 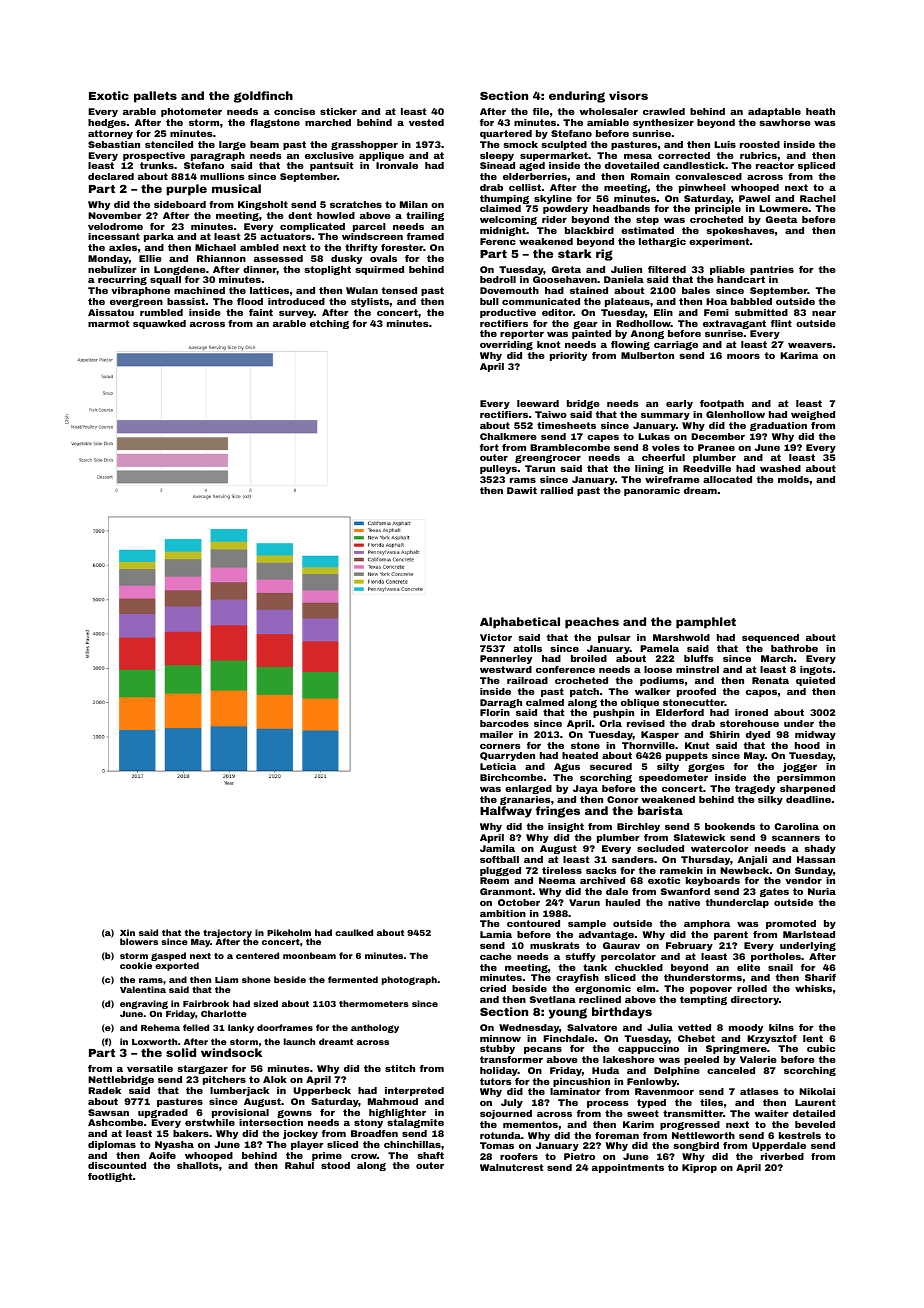 What do you see at coordinates (127, 932) in the page?
I see `Xin` at bounding box center [127, 932].
